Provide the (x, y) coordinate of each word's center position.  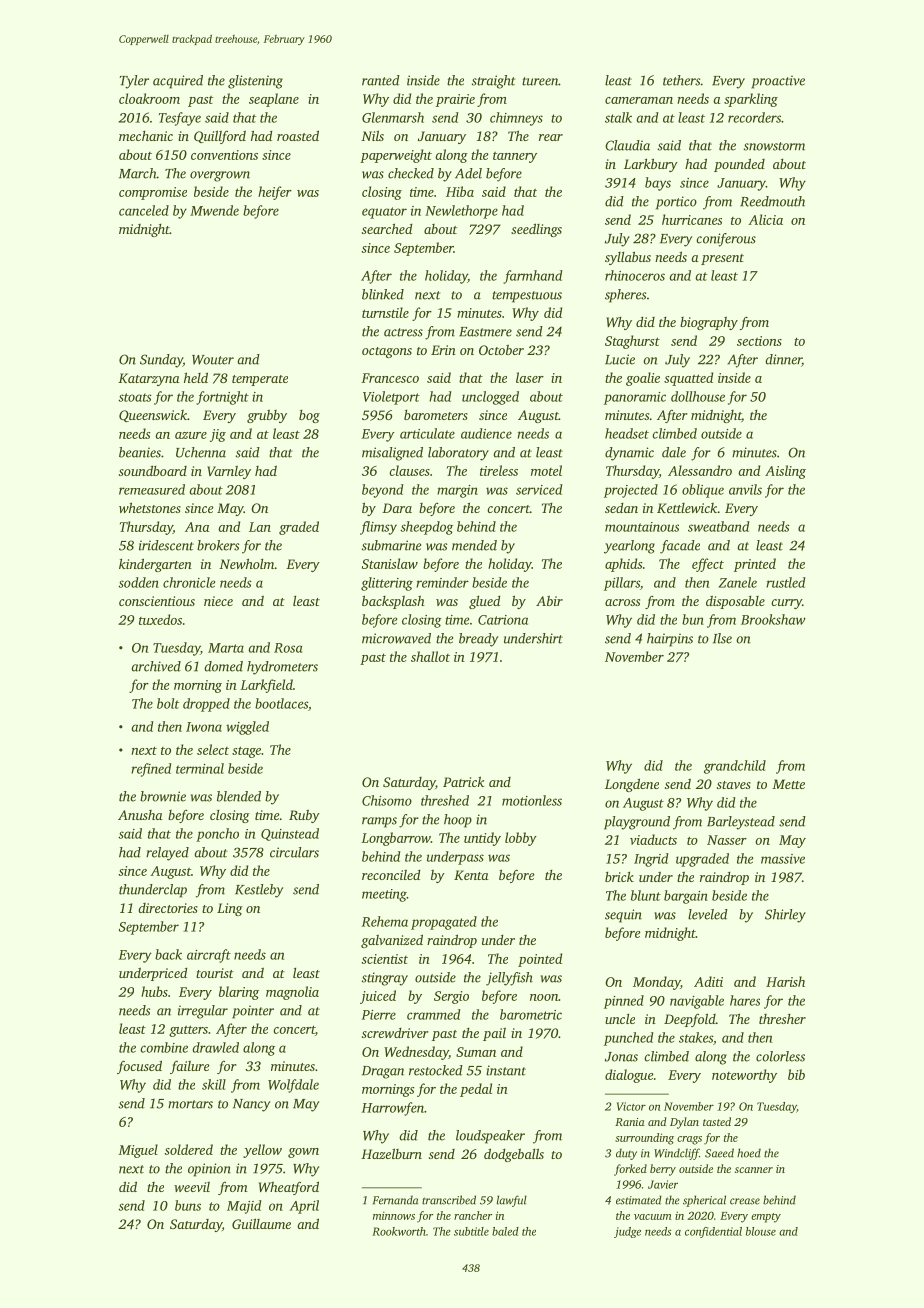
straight (493, 82)
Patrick (463, 781)
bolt (168, 703)
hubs (154, 991)
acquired (178, 82)
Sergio (451, 997)
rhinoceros (635, 275)
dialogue (629, 1076)
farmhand (533, 277)
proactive (778, 82)
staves (734, 785)
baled (505, 1231)
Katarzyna (149, 379)
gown (303, 1153)
